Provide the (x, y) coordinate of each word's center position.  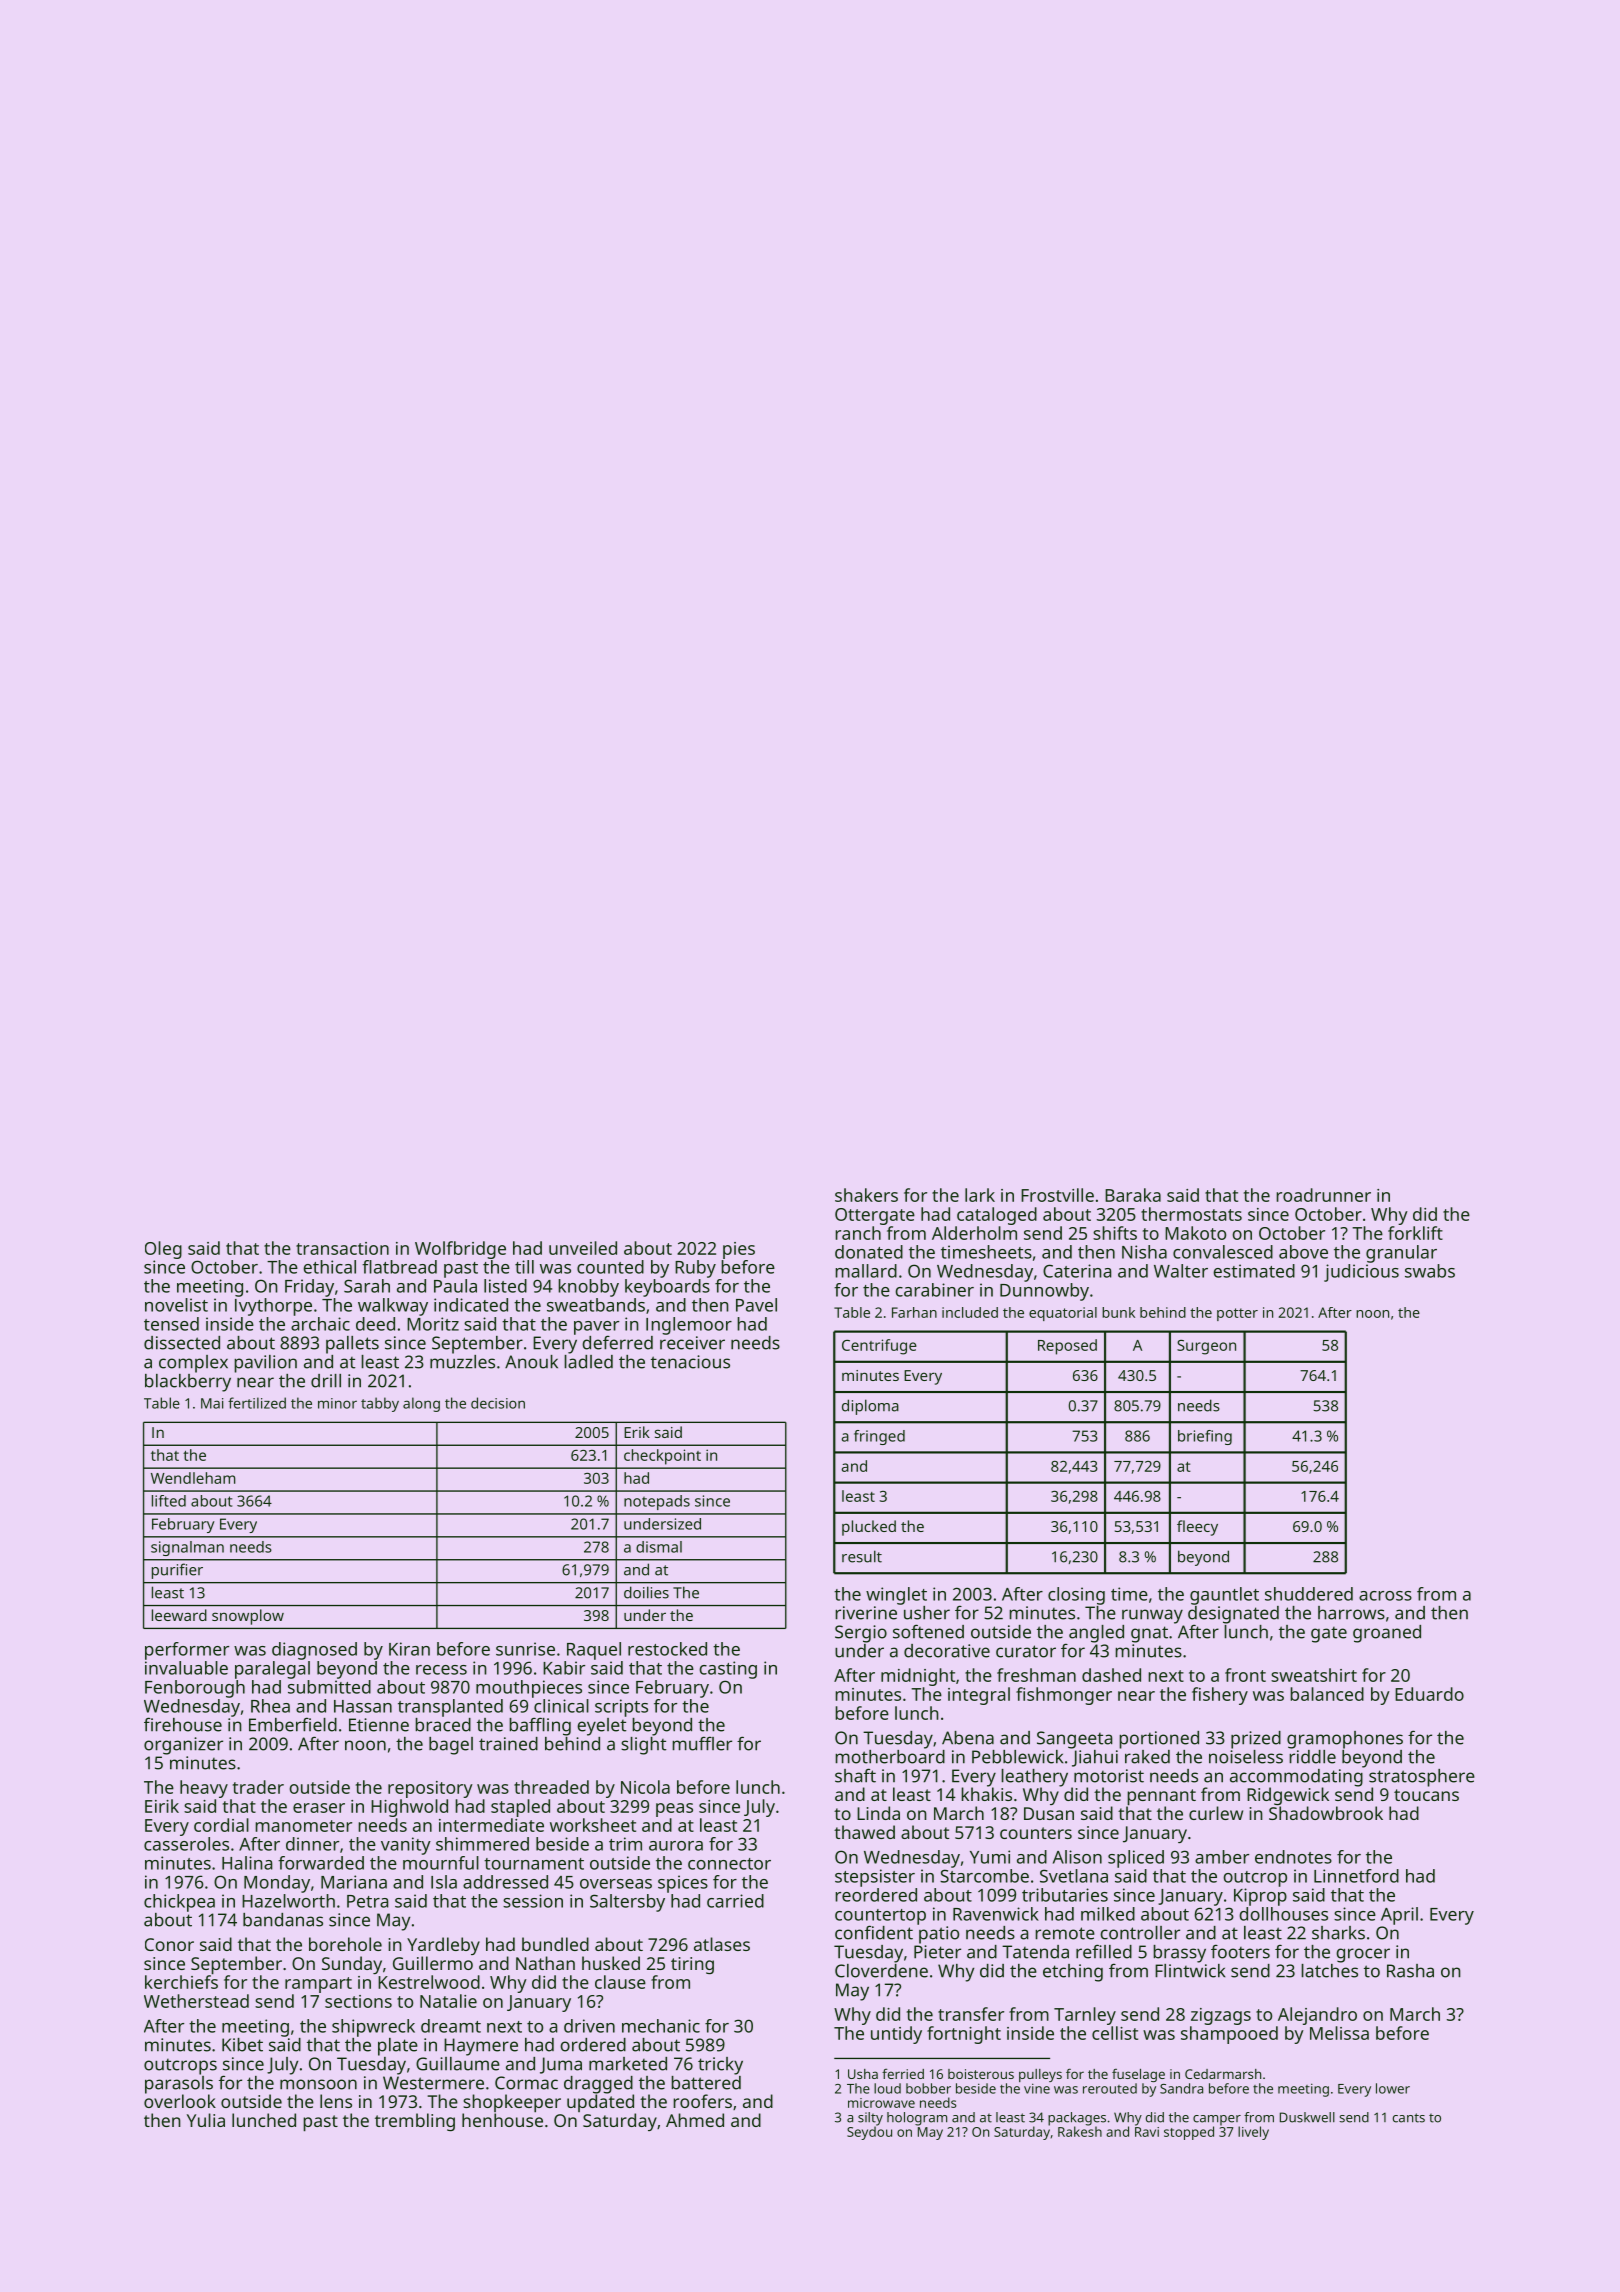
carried (735, 1901)
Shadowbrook (1326, 1813)
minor (337, 1403)
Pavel (756, 1305)
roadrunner (1324, 1195)
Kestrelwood (429, 1982)
